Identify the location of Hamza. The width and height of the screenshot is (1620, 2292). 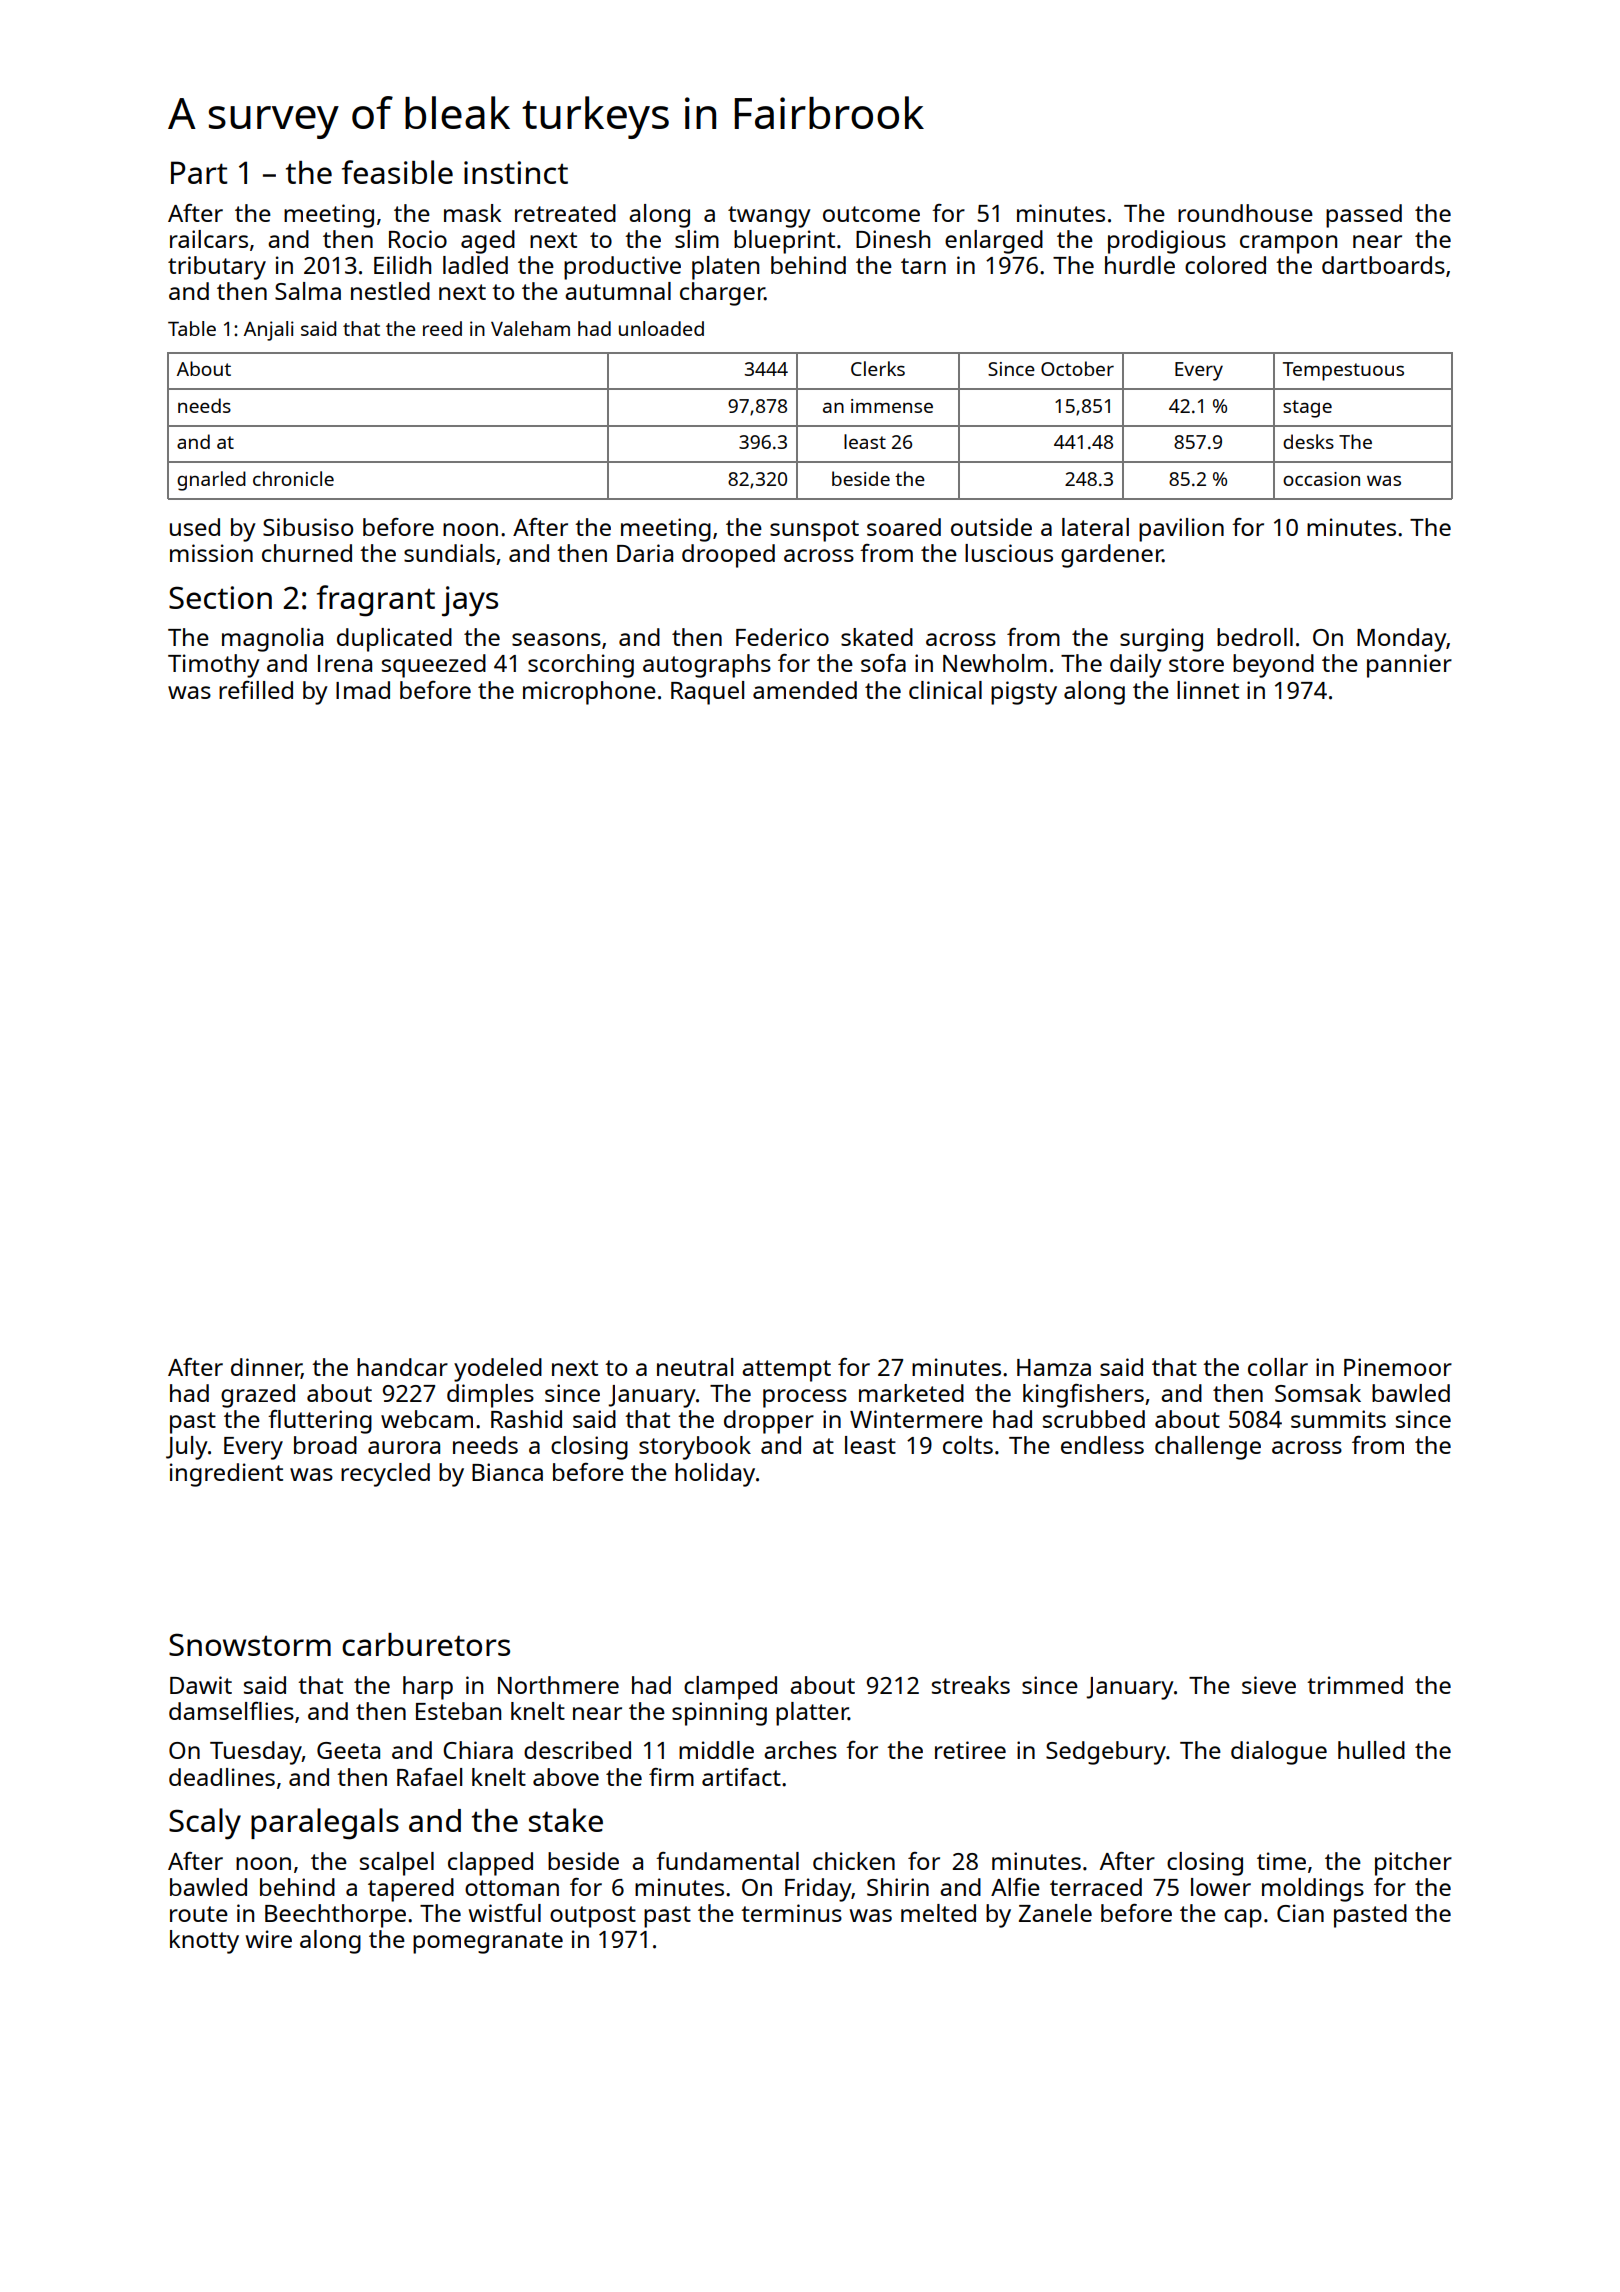
(1054, 1367).
